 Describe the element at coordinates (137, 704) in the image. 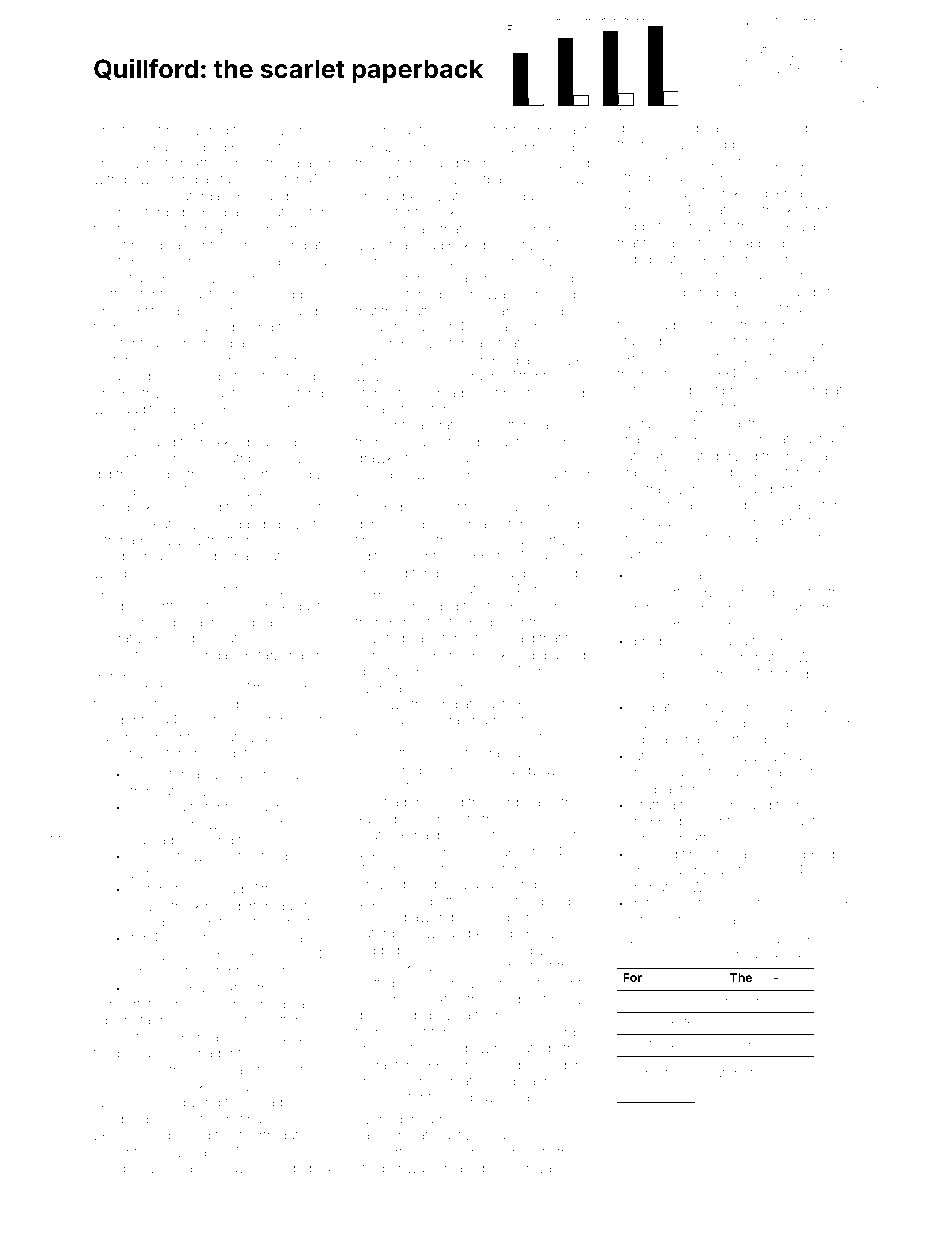

I see `sachet` at that location.
